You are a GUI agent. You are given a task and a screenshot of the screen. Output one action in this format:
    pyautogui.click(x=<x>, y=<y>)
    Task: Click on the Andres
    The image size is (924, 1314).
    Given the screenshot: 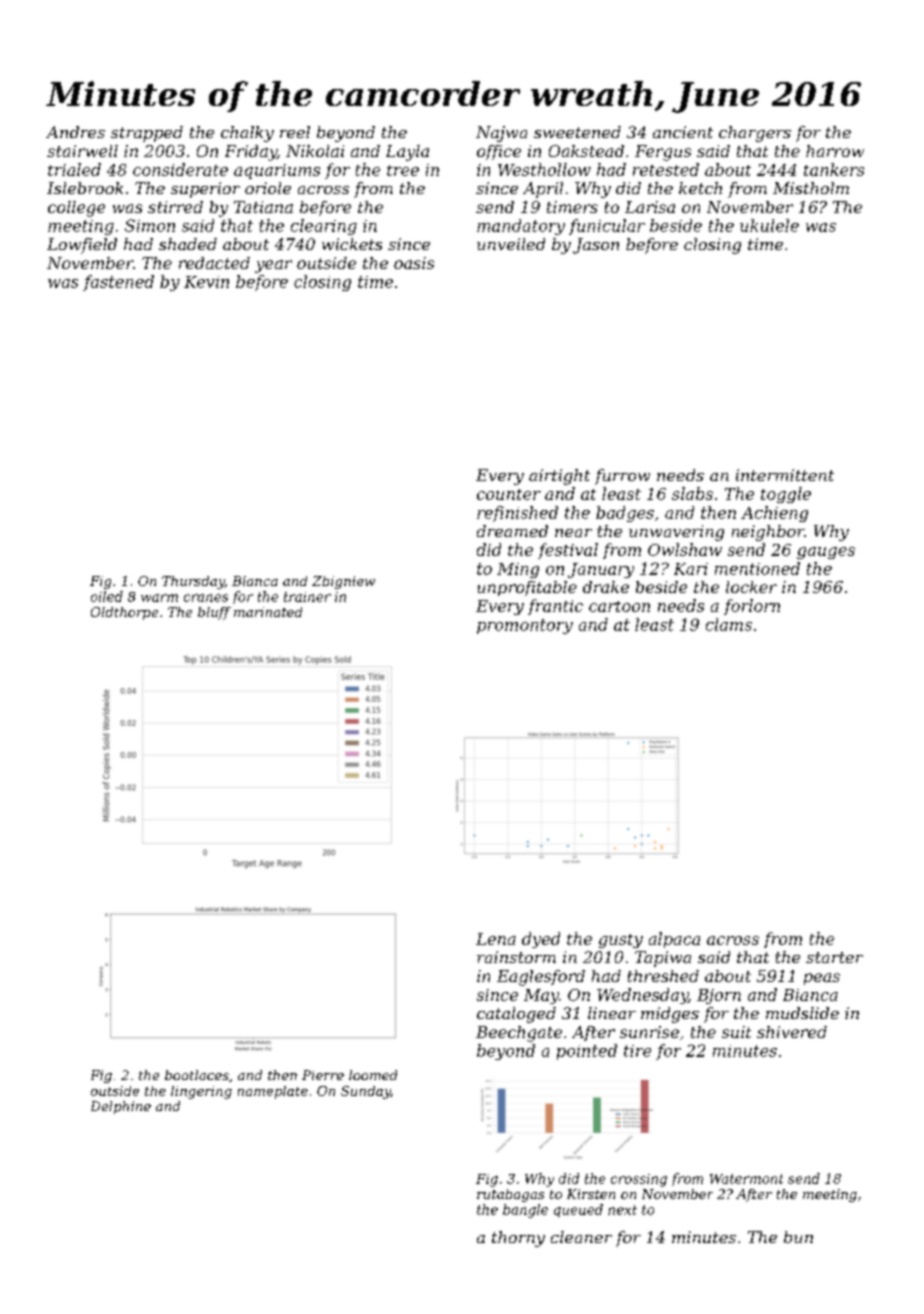 What is the action you would take?
    pyautogui.click(x=75, y=132)
